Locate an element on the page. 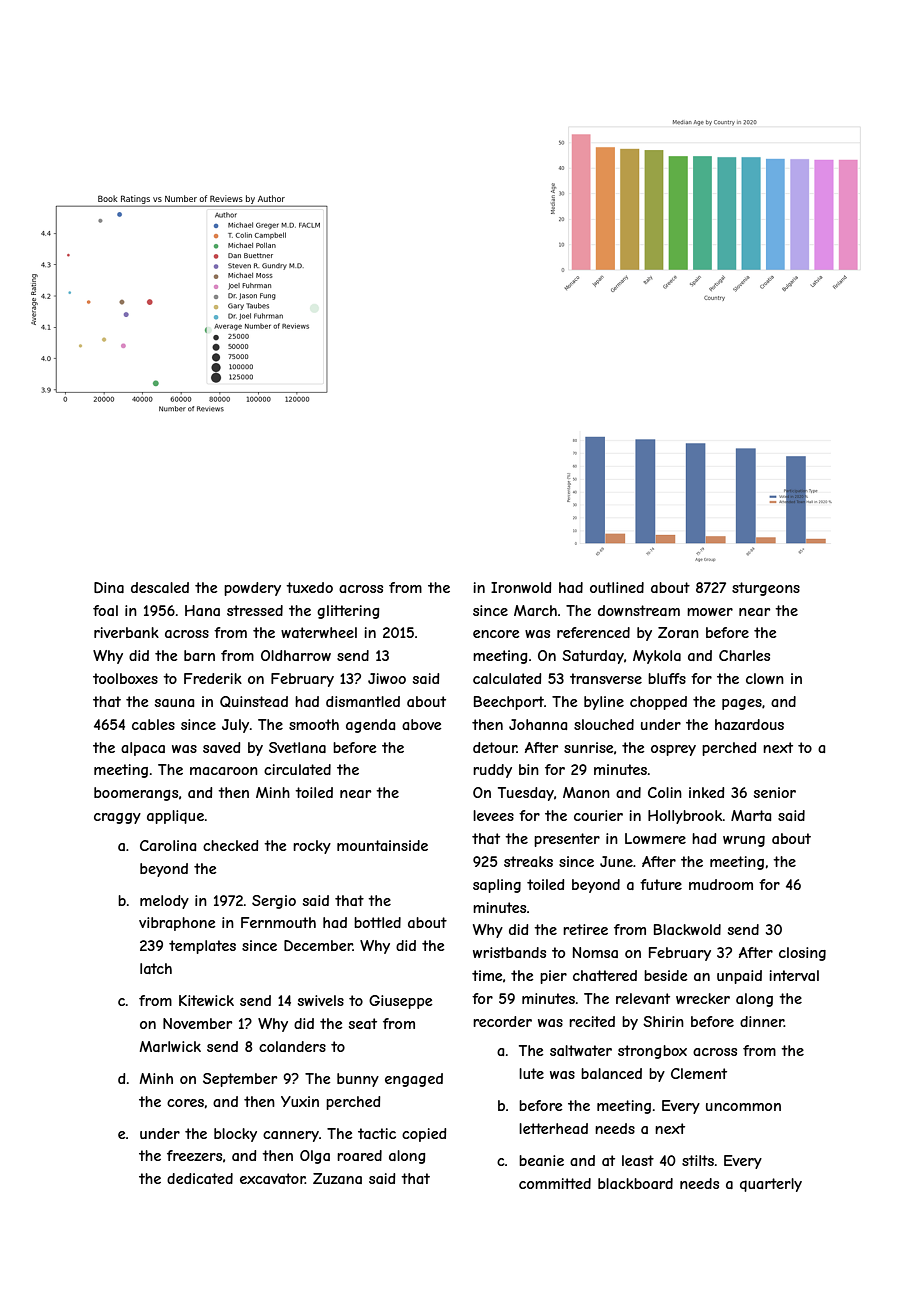 This image has width=924, height=1308. recited is located at coordinates (592, 1021).
